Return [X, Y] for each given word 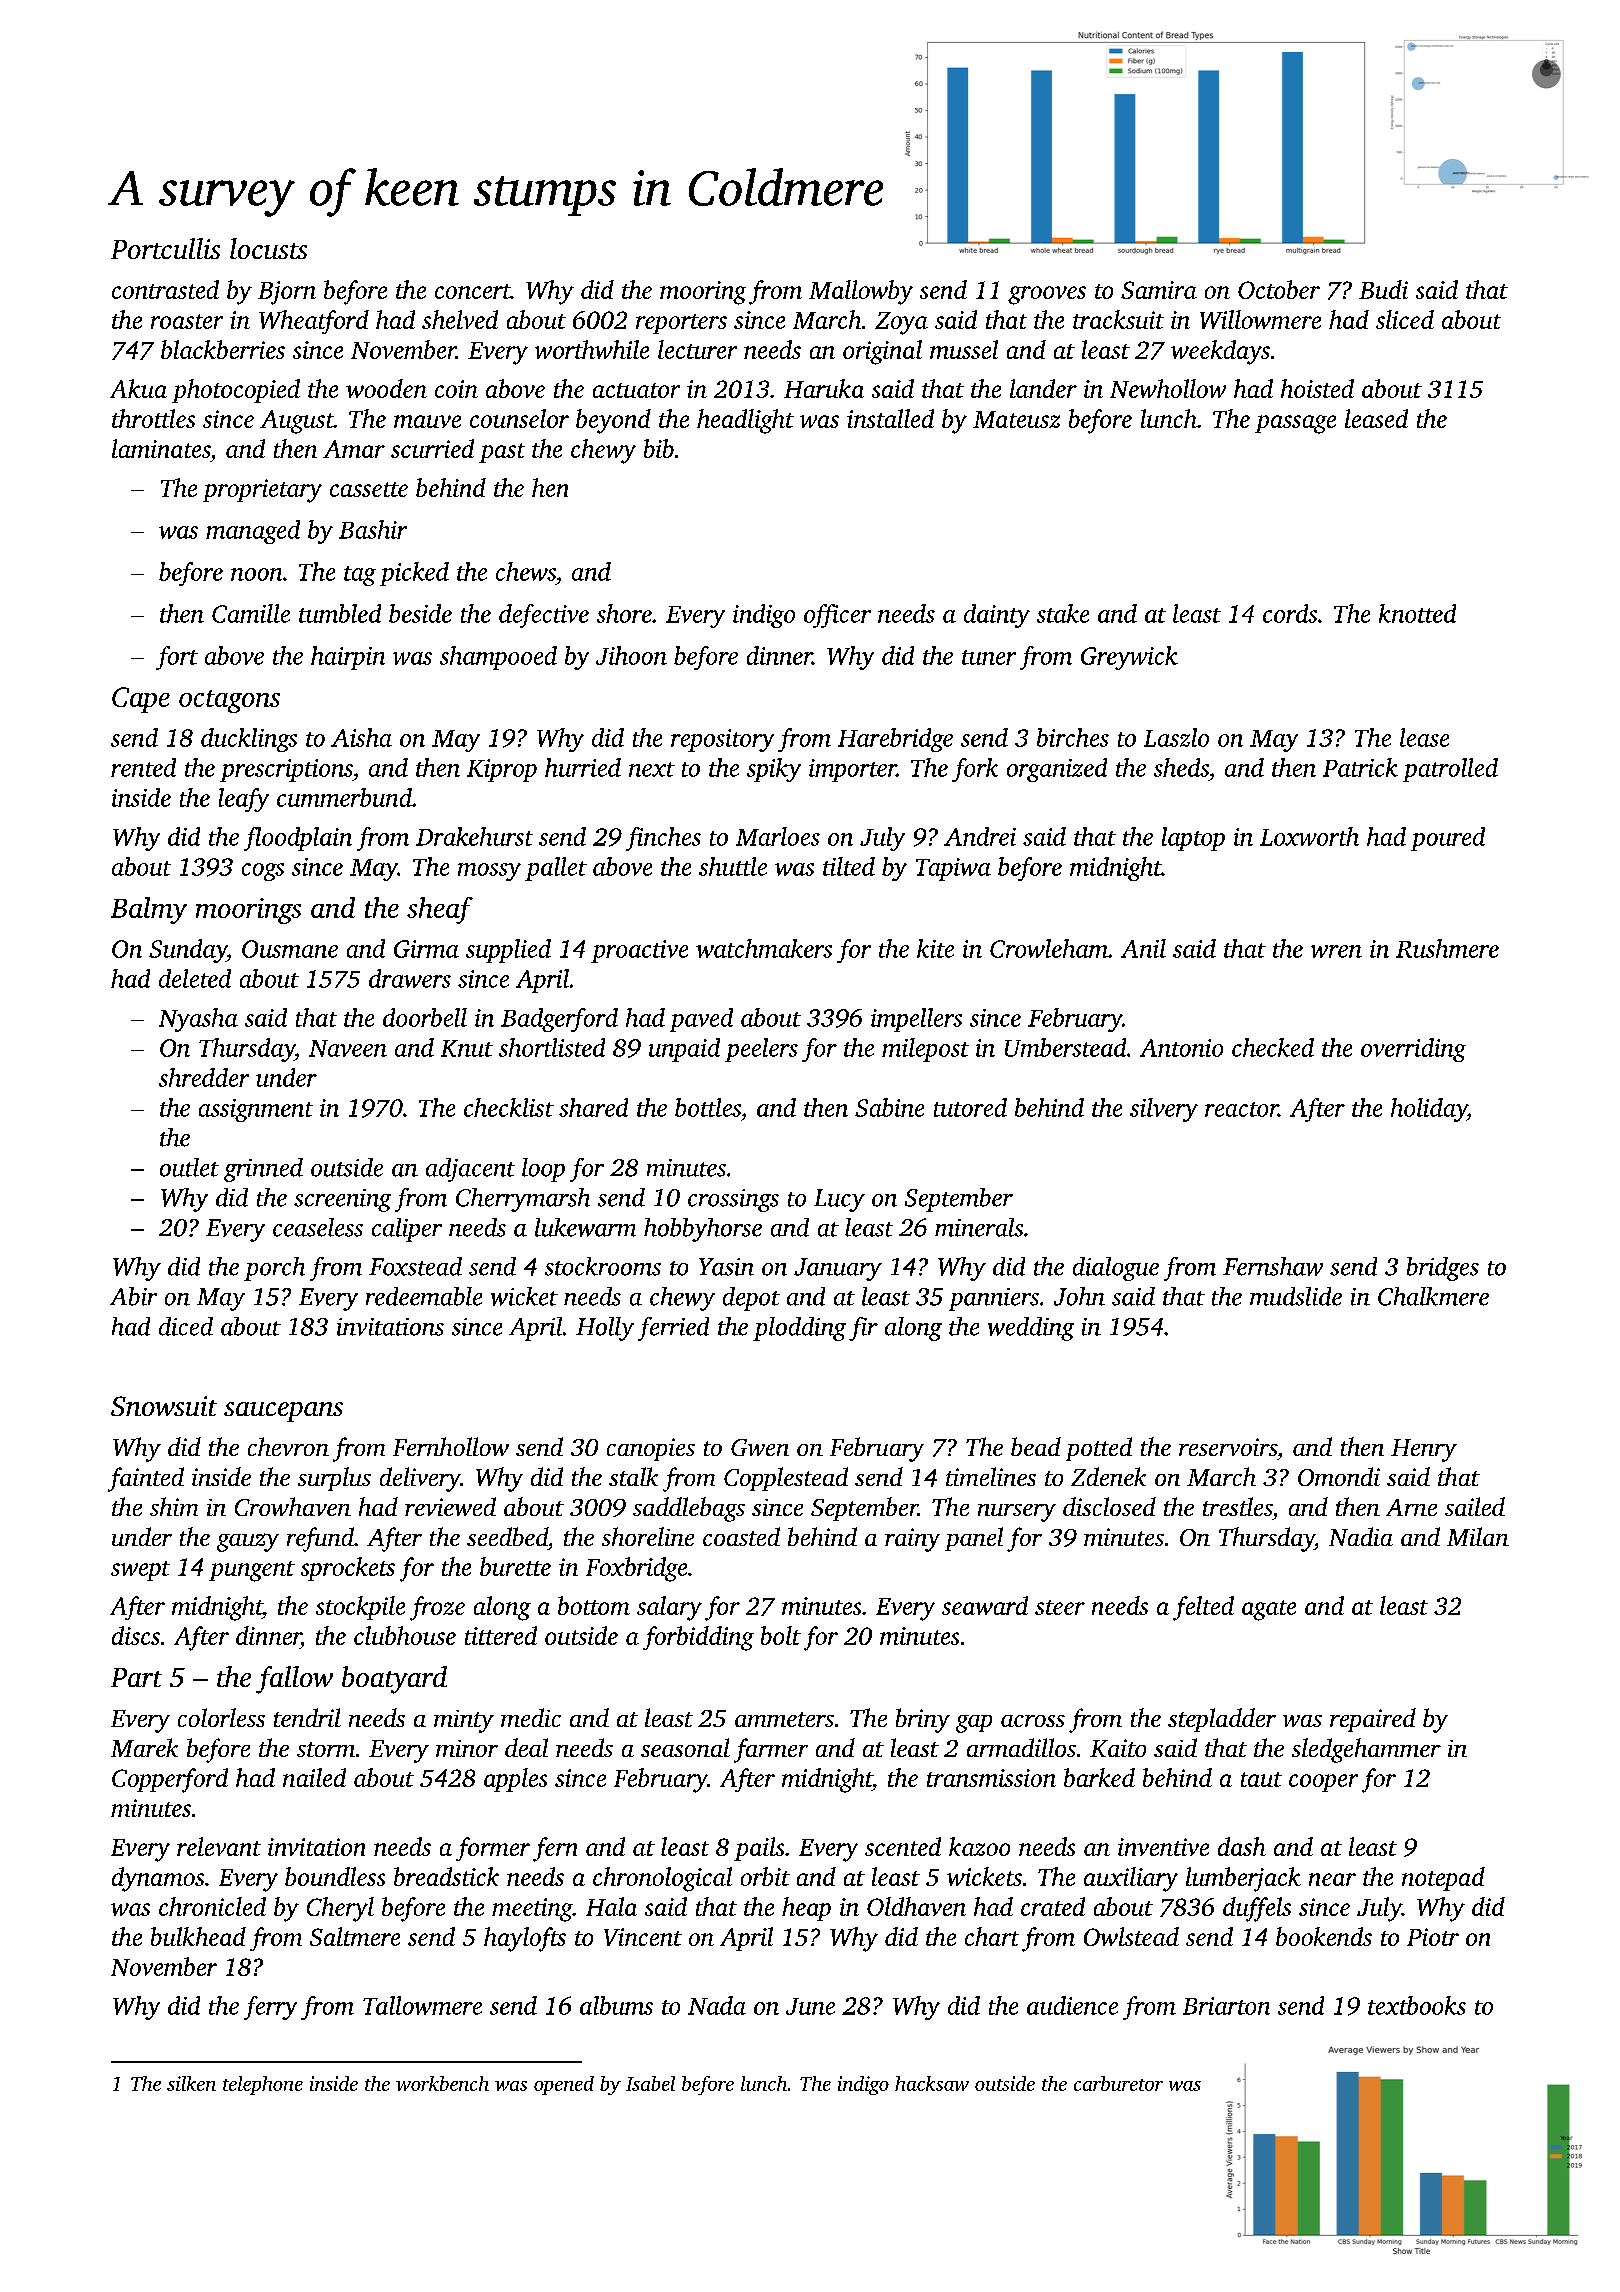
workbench [442, 2083]
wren [1336, 951]
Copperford [170, 1780]
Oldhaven [916, 1906]
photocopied [236, 391]
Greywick [1129, 658]
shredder [204, 1077]
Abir [133, 1296]
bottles [708, 1107]
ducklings [249, 740]
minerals [979, 1227]
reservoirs [1228, 1447]
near [1332, 1879]
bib [659, 448]
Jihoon [631, 655]
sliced [1405, 319]
